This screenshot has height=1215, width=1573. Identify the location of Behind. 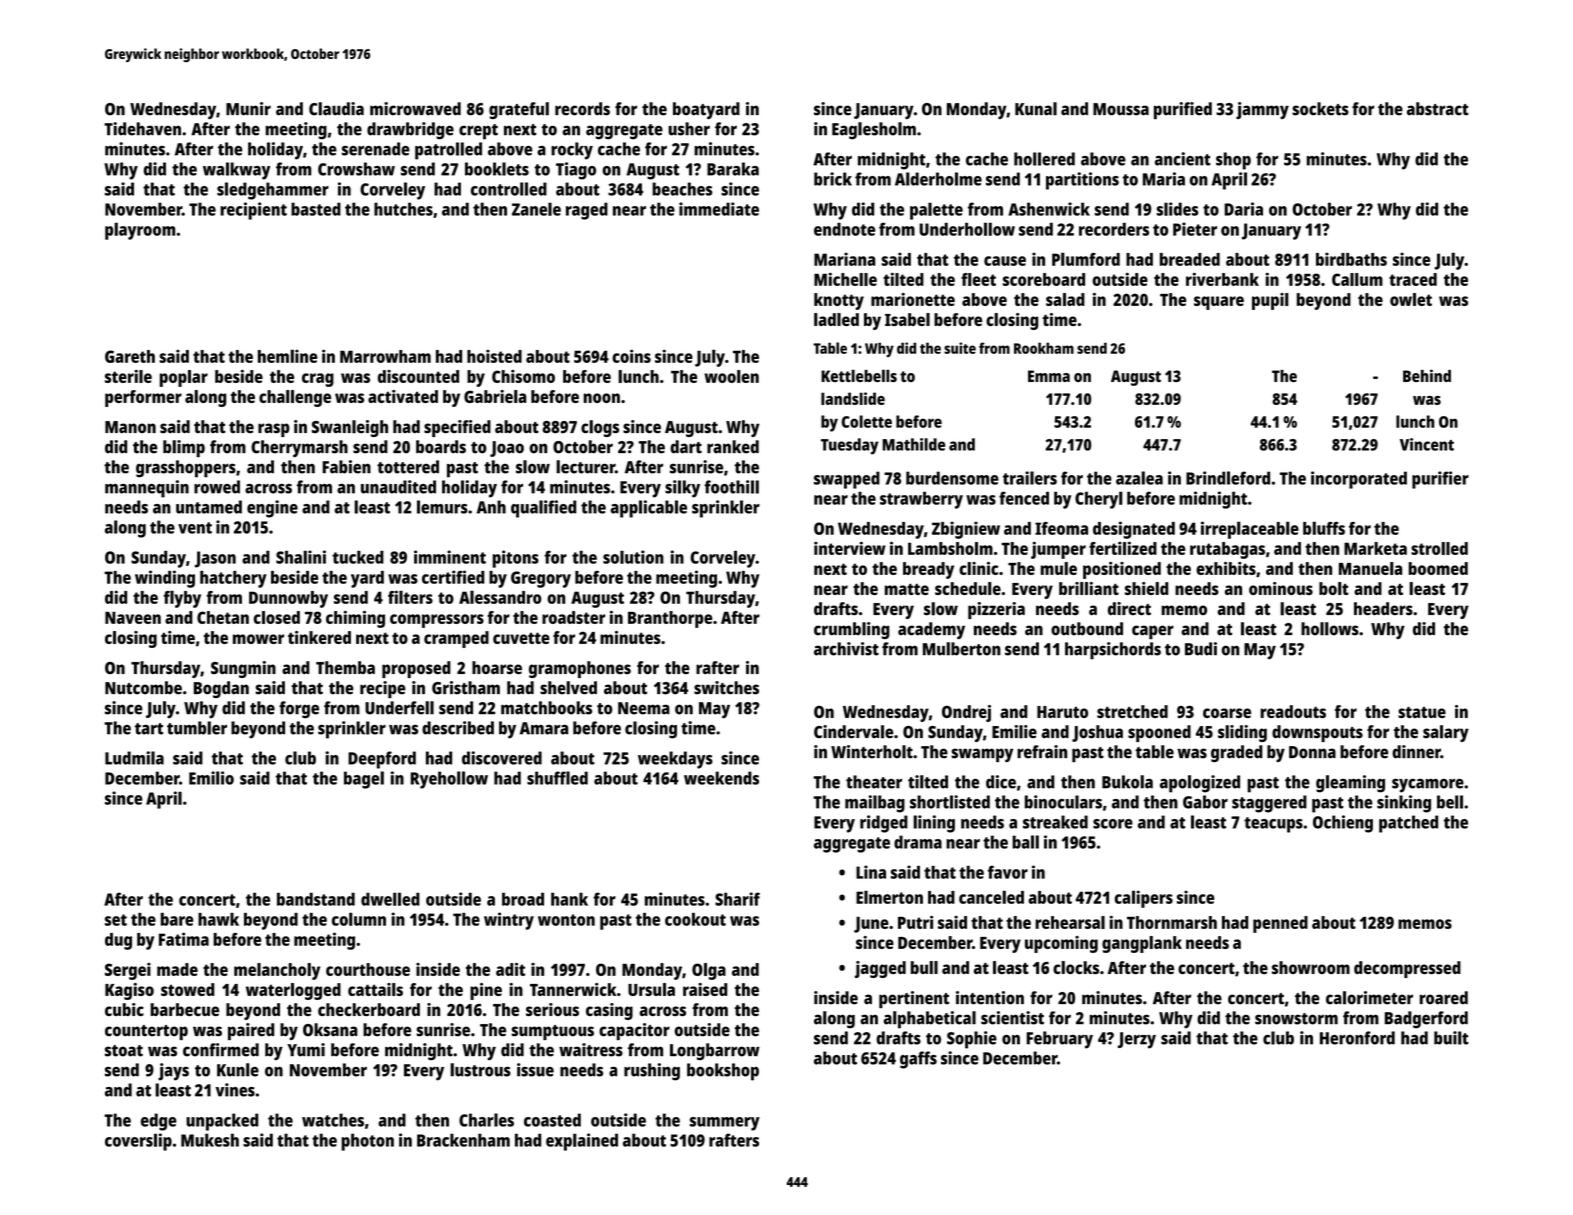
(1427, 375).
